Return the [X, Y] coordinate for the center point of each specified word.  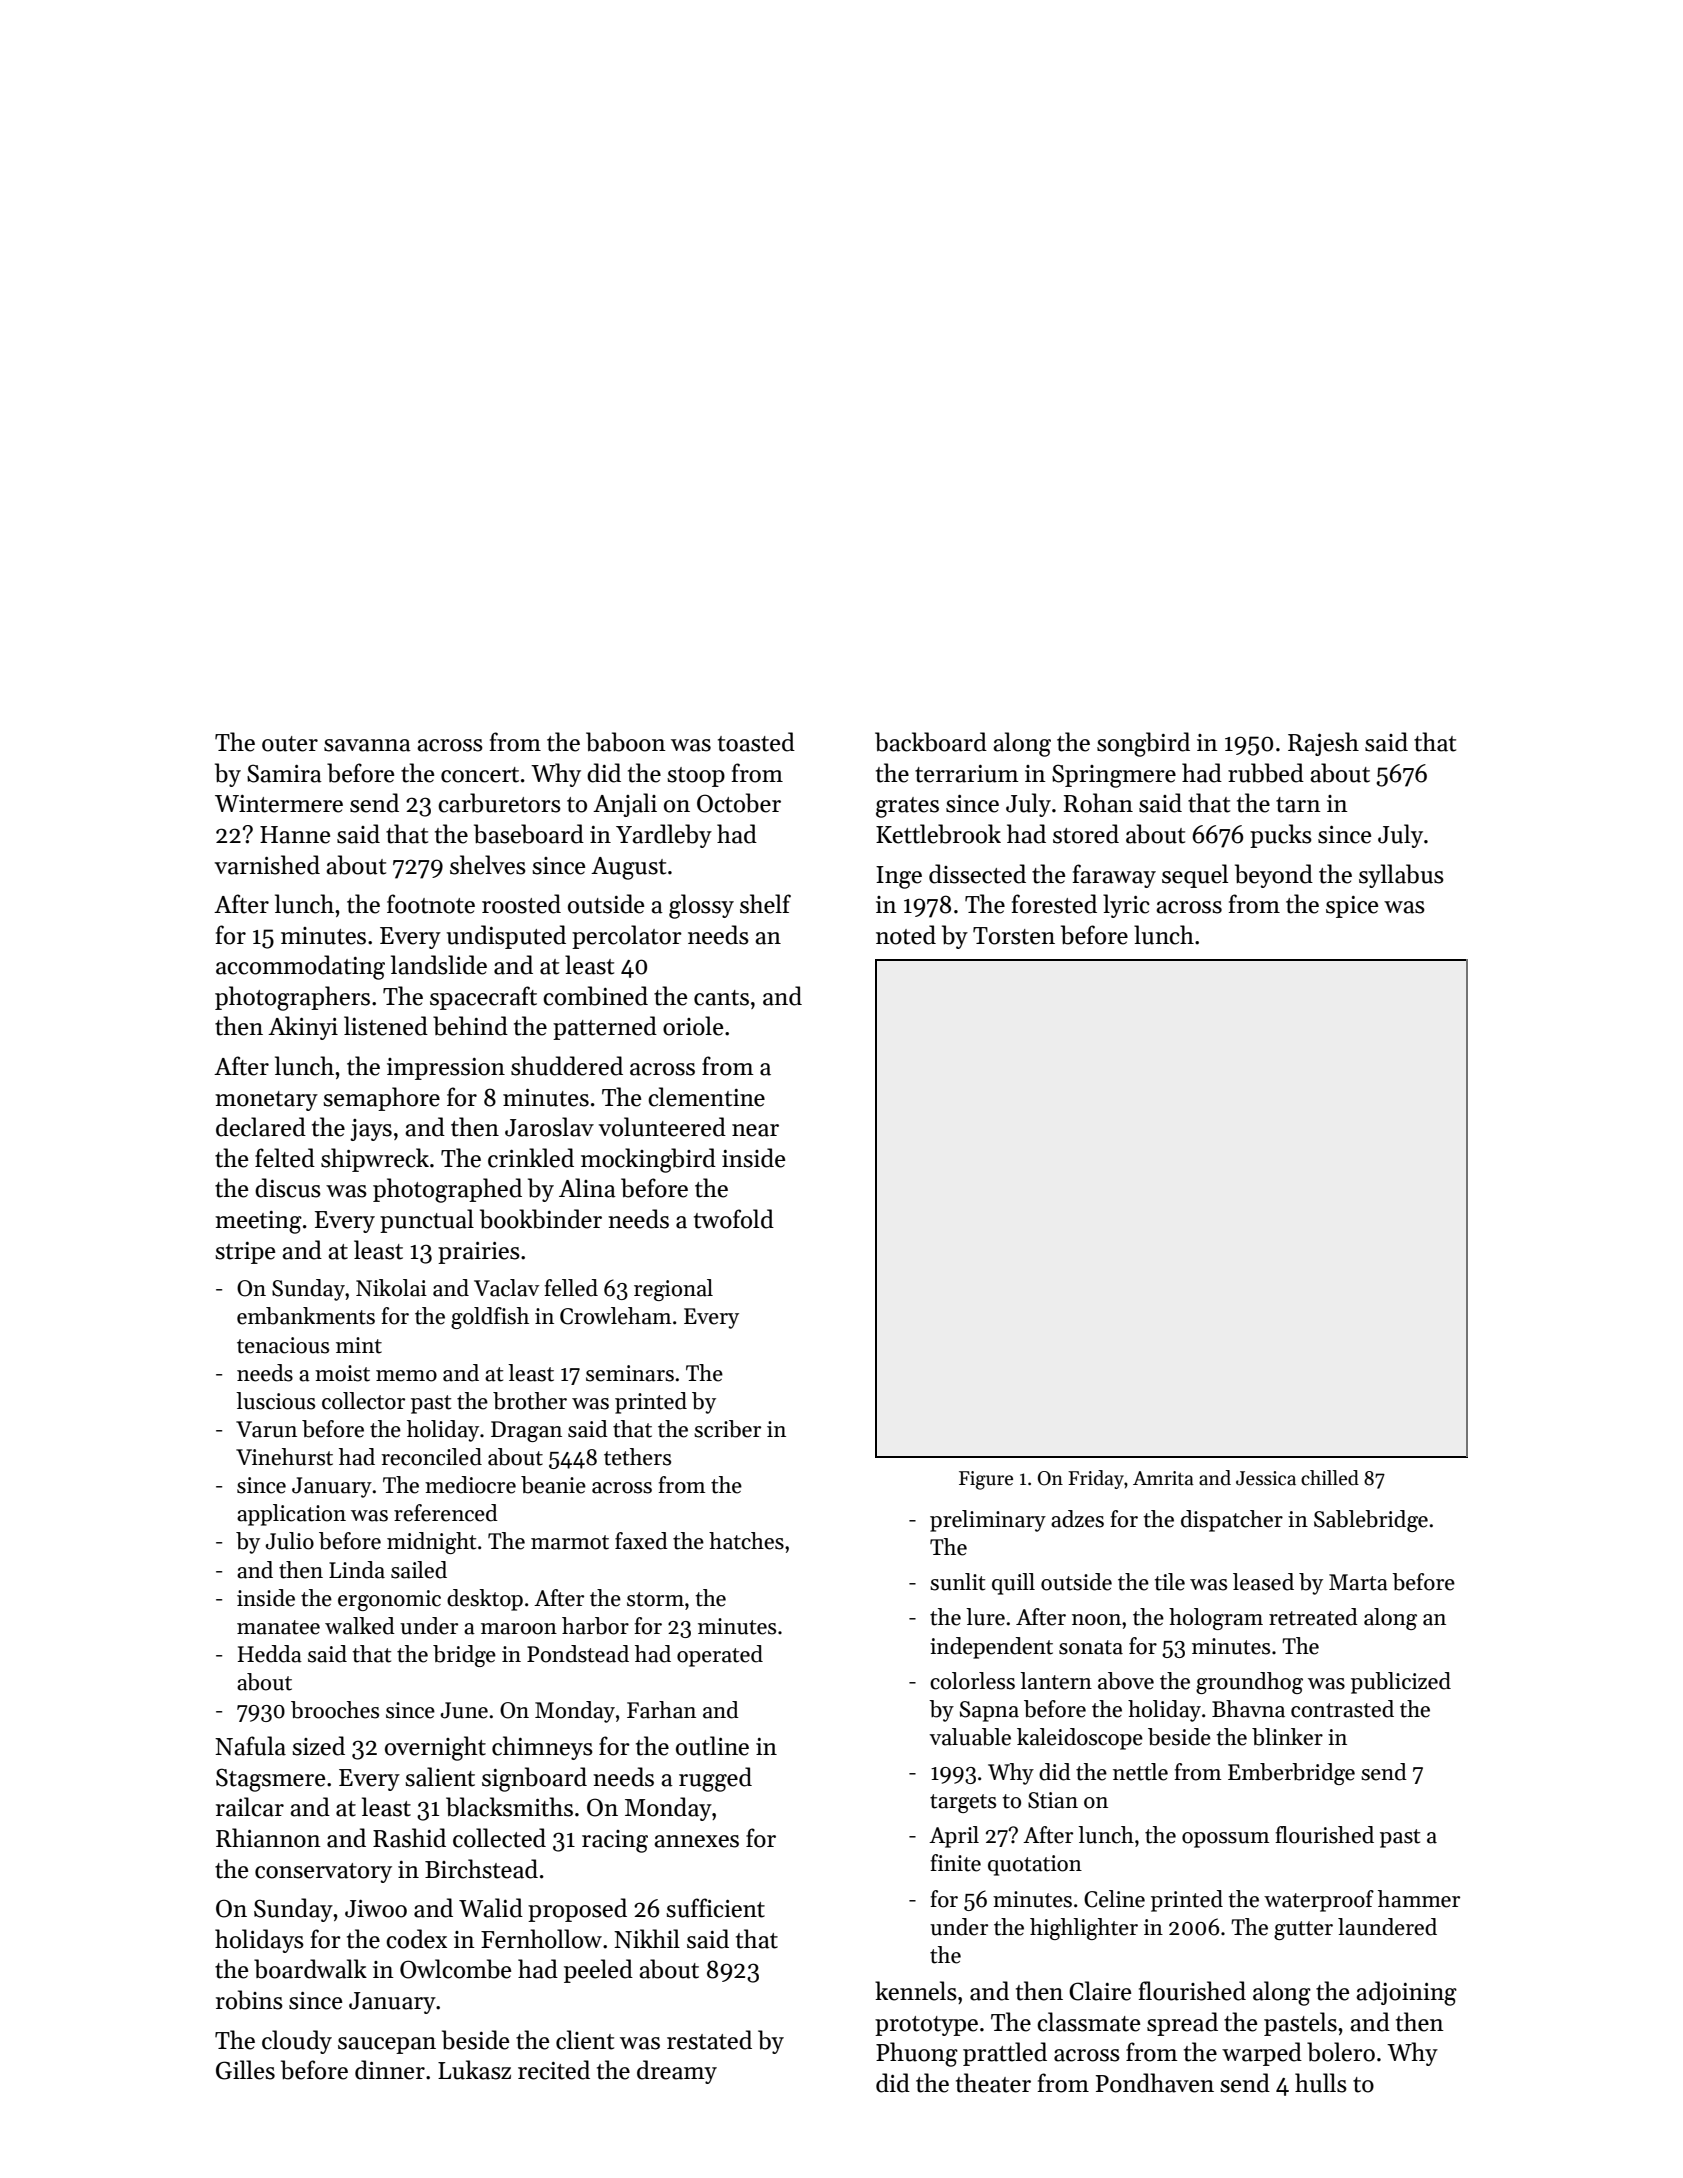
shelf [765, 904]
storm [655, 1599]
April [954, 1837]
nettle [1140, 1772]
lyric [1126, 906]
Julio [289, 1541]
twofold [734, 1219]
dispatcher [1232, 1521]
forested [1054, 904]
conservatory [323, 1873]
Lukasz [474, 2070]
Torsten [1014, 936]
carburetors [499, 803]
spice [1352, 907]
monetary [266, 1101]
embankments [306, 1316]
